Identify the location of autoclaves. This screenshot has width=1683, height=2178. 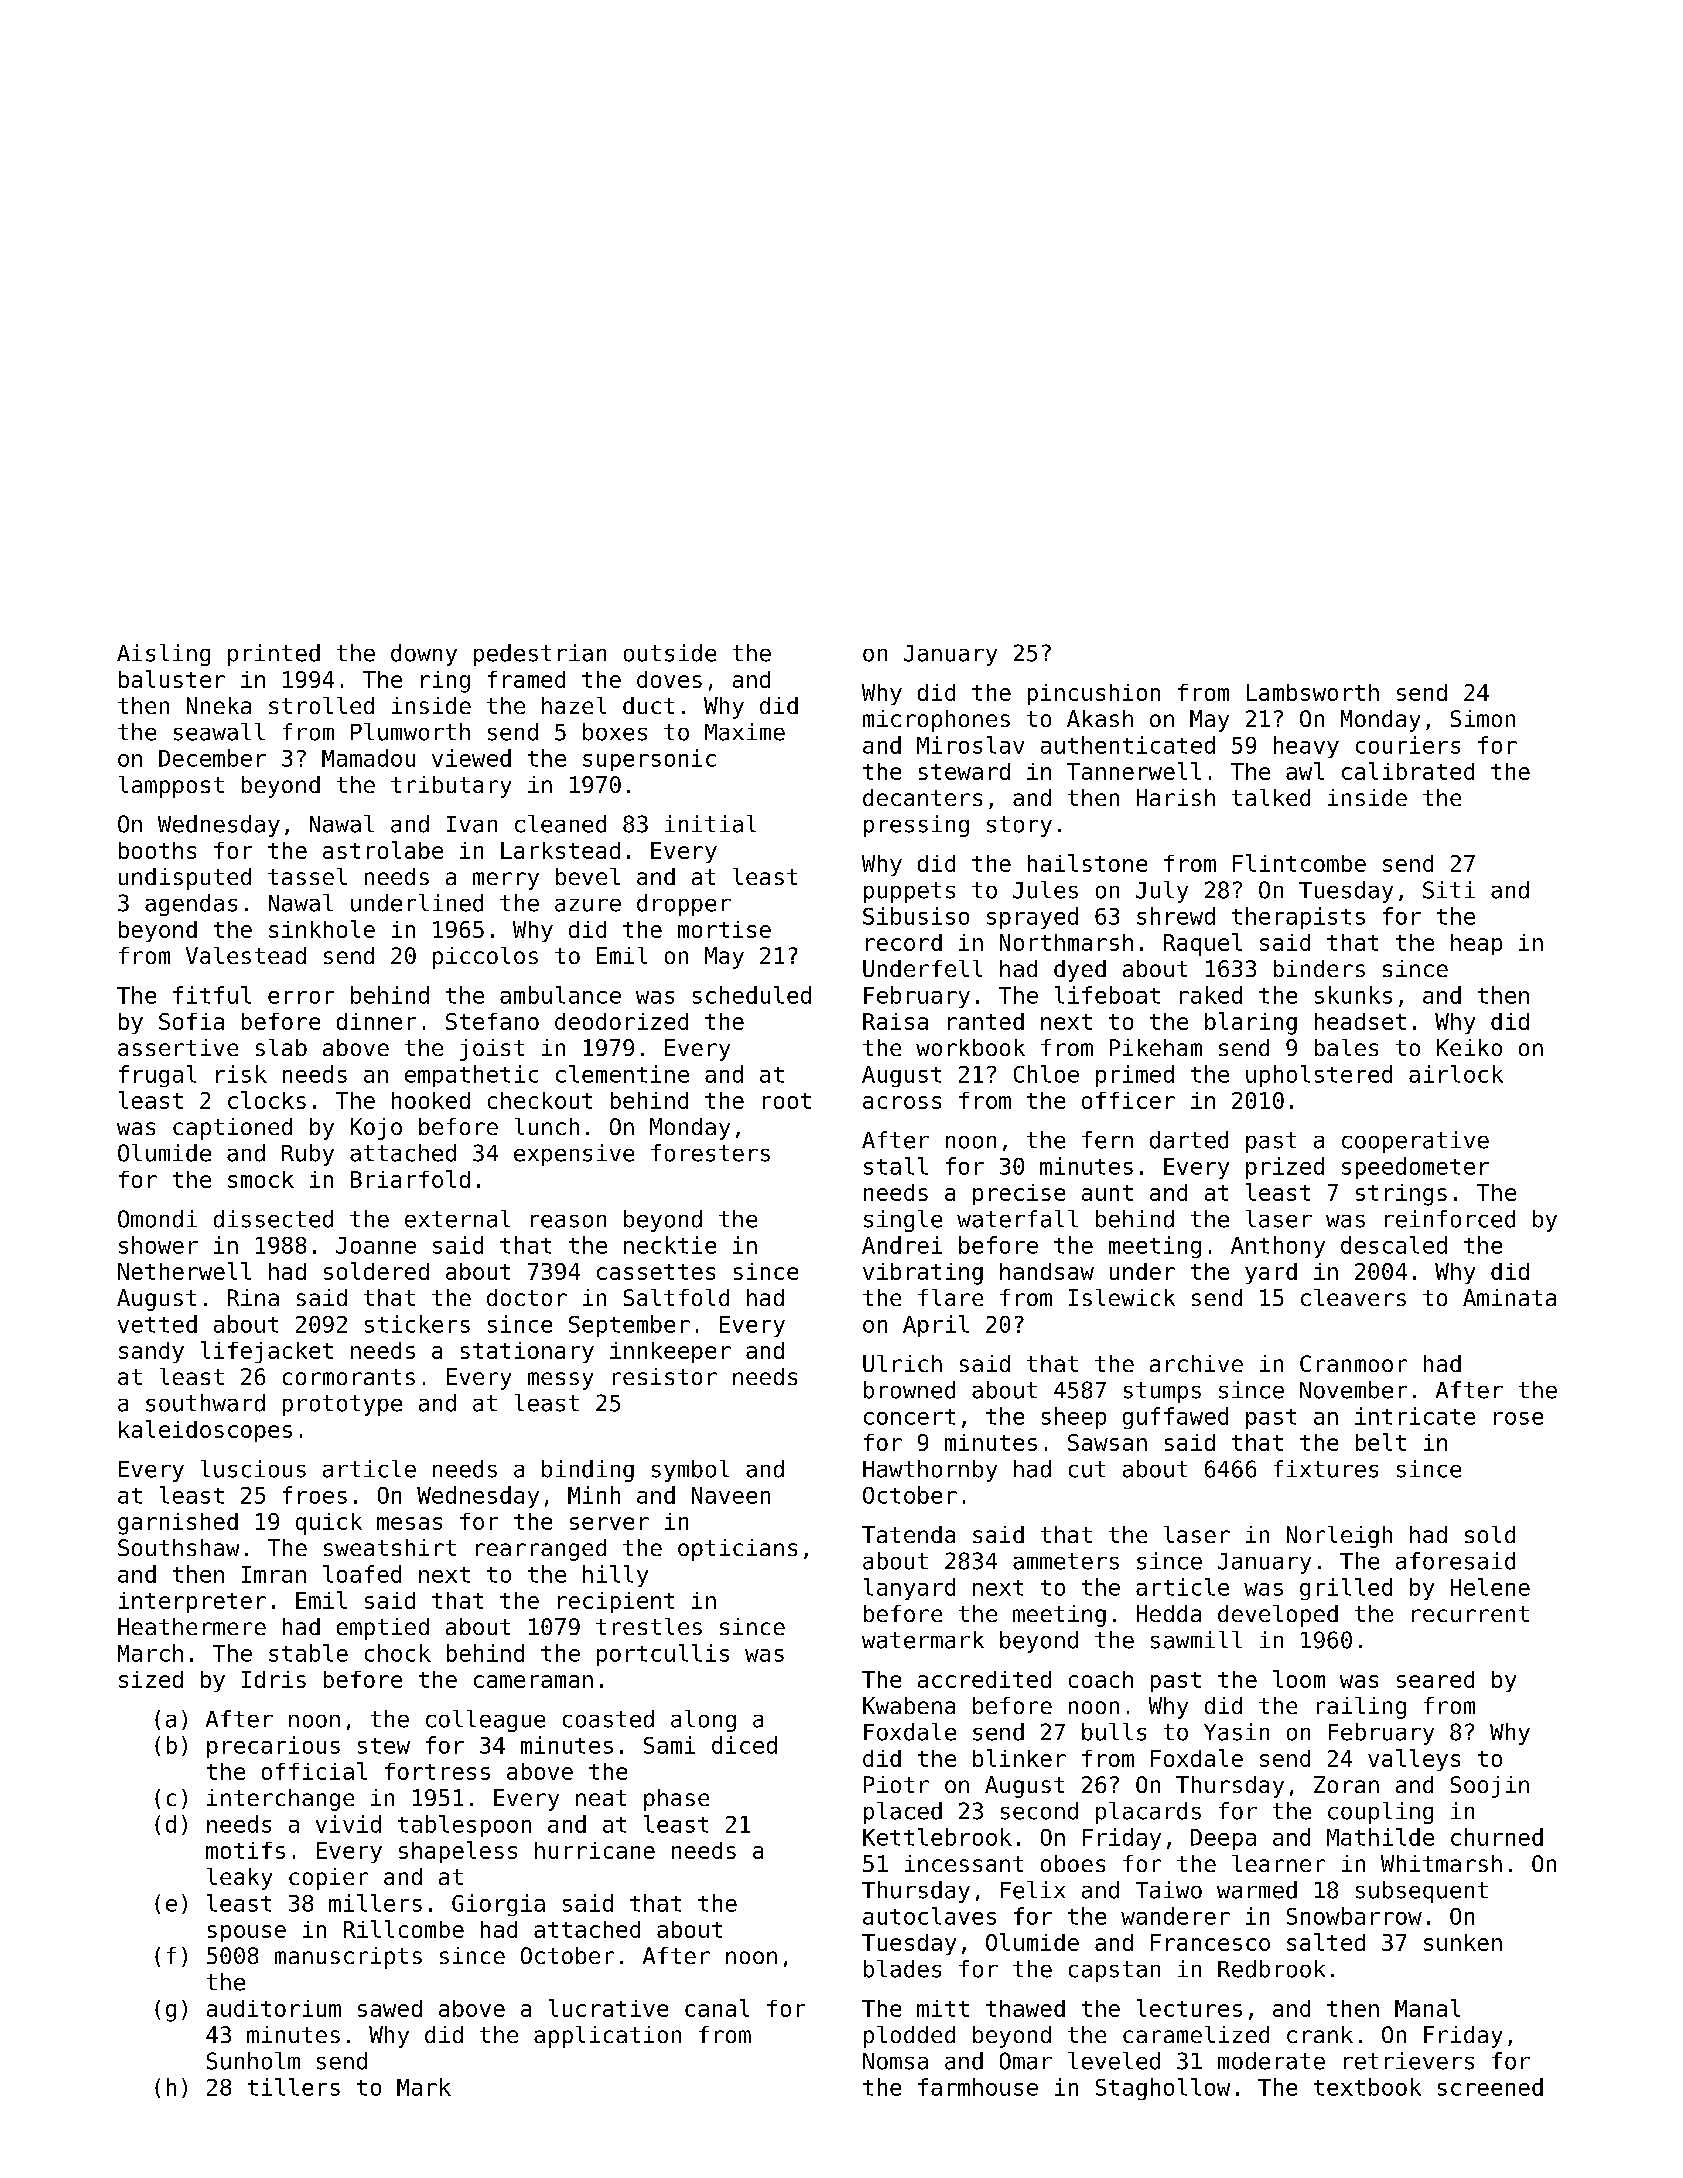
(929, 1916).
